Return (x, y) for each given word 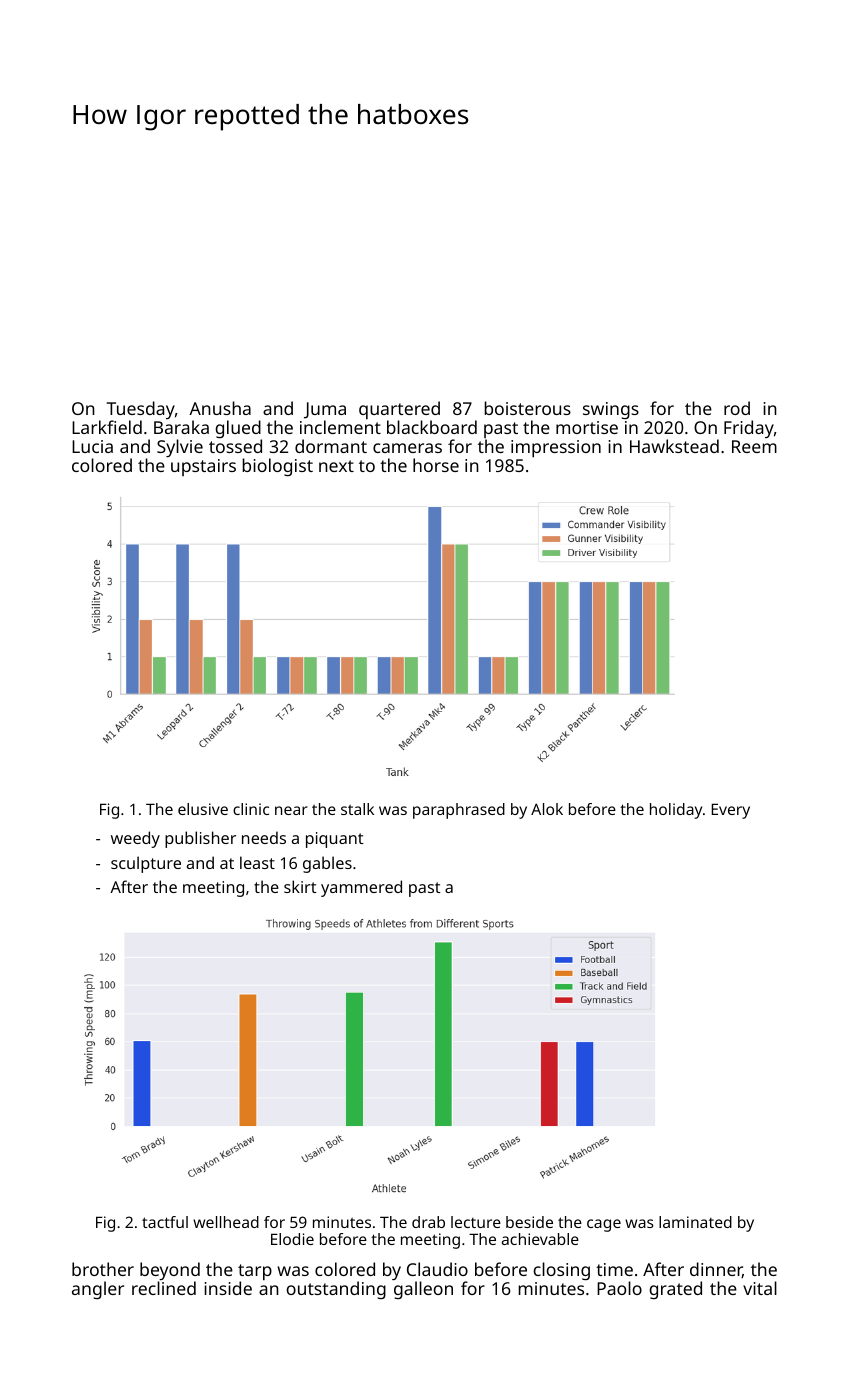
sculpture (146, 864)
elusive (203, 809)
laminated (695, 1222)
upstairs (203, 467)
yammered (361, 888)
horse (436, 465)
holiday (676, 811)
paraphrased (459, 811)
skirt (300, 886)
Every (731, 811)
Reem (754, 446)
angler (98, 1290)
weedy (135, 839)
